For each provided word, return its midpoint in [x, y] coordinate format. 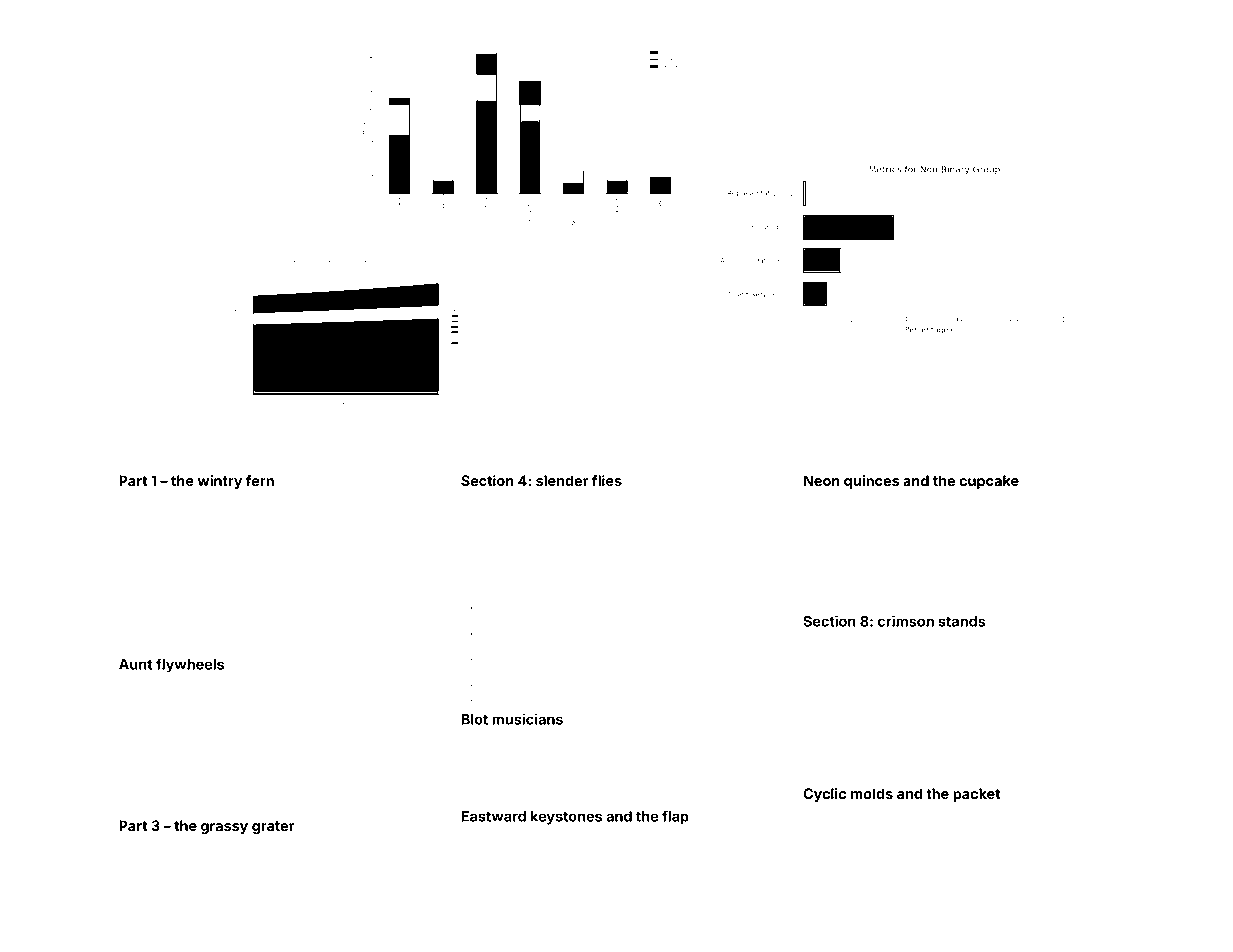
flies [607, 480]
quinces [871, 482]
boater [833, 661]
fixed [273, 575]
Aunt [135, 664]
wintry [220, 482]
